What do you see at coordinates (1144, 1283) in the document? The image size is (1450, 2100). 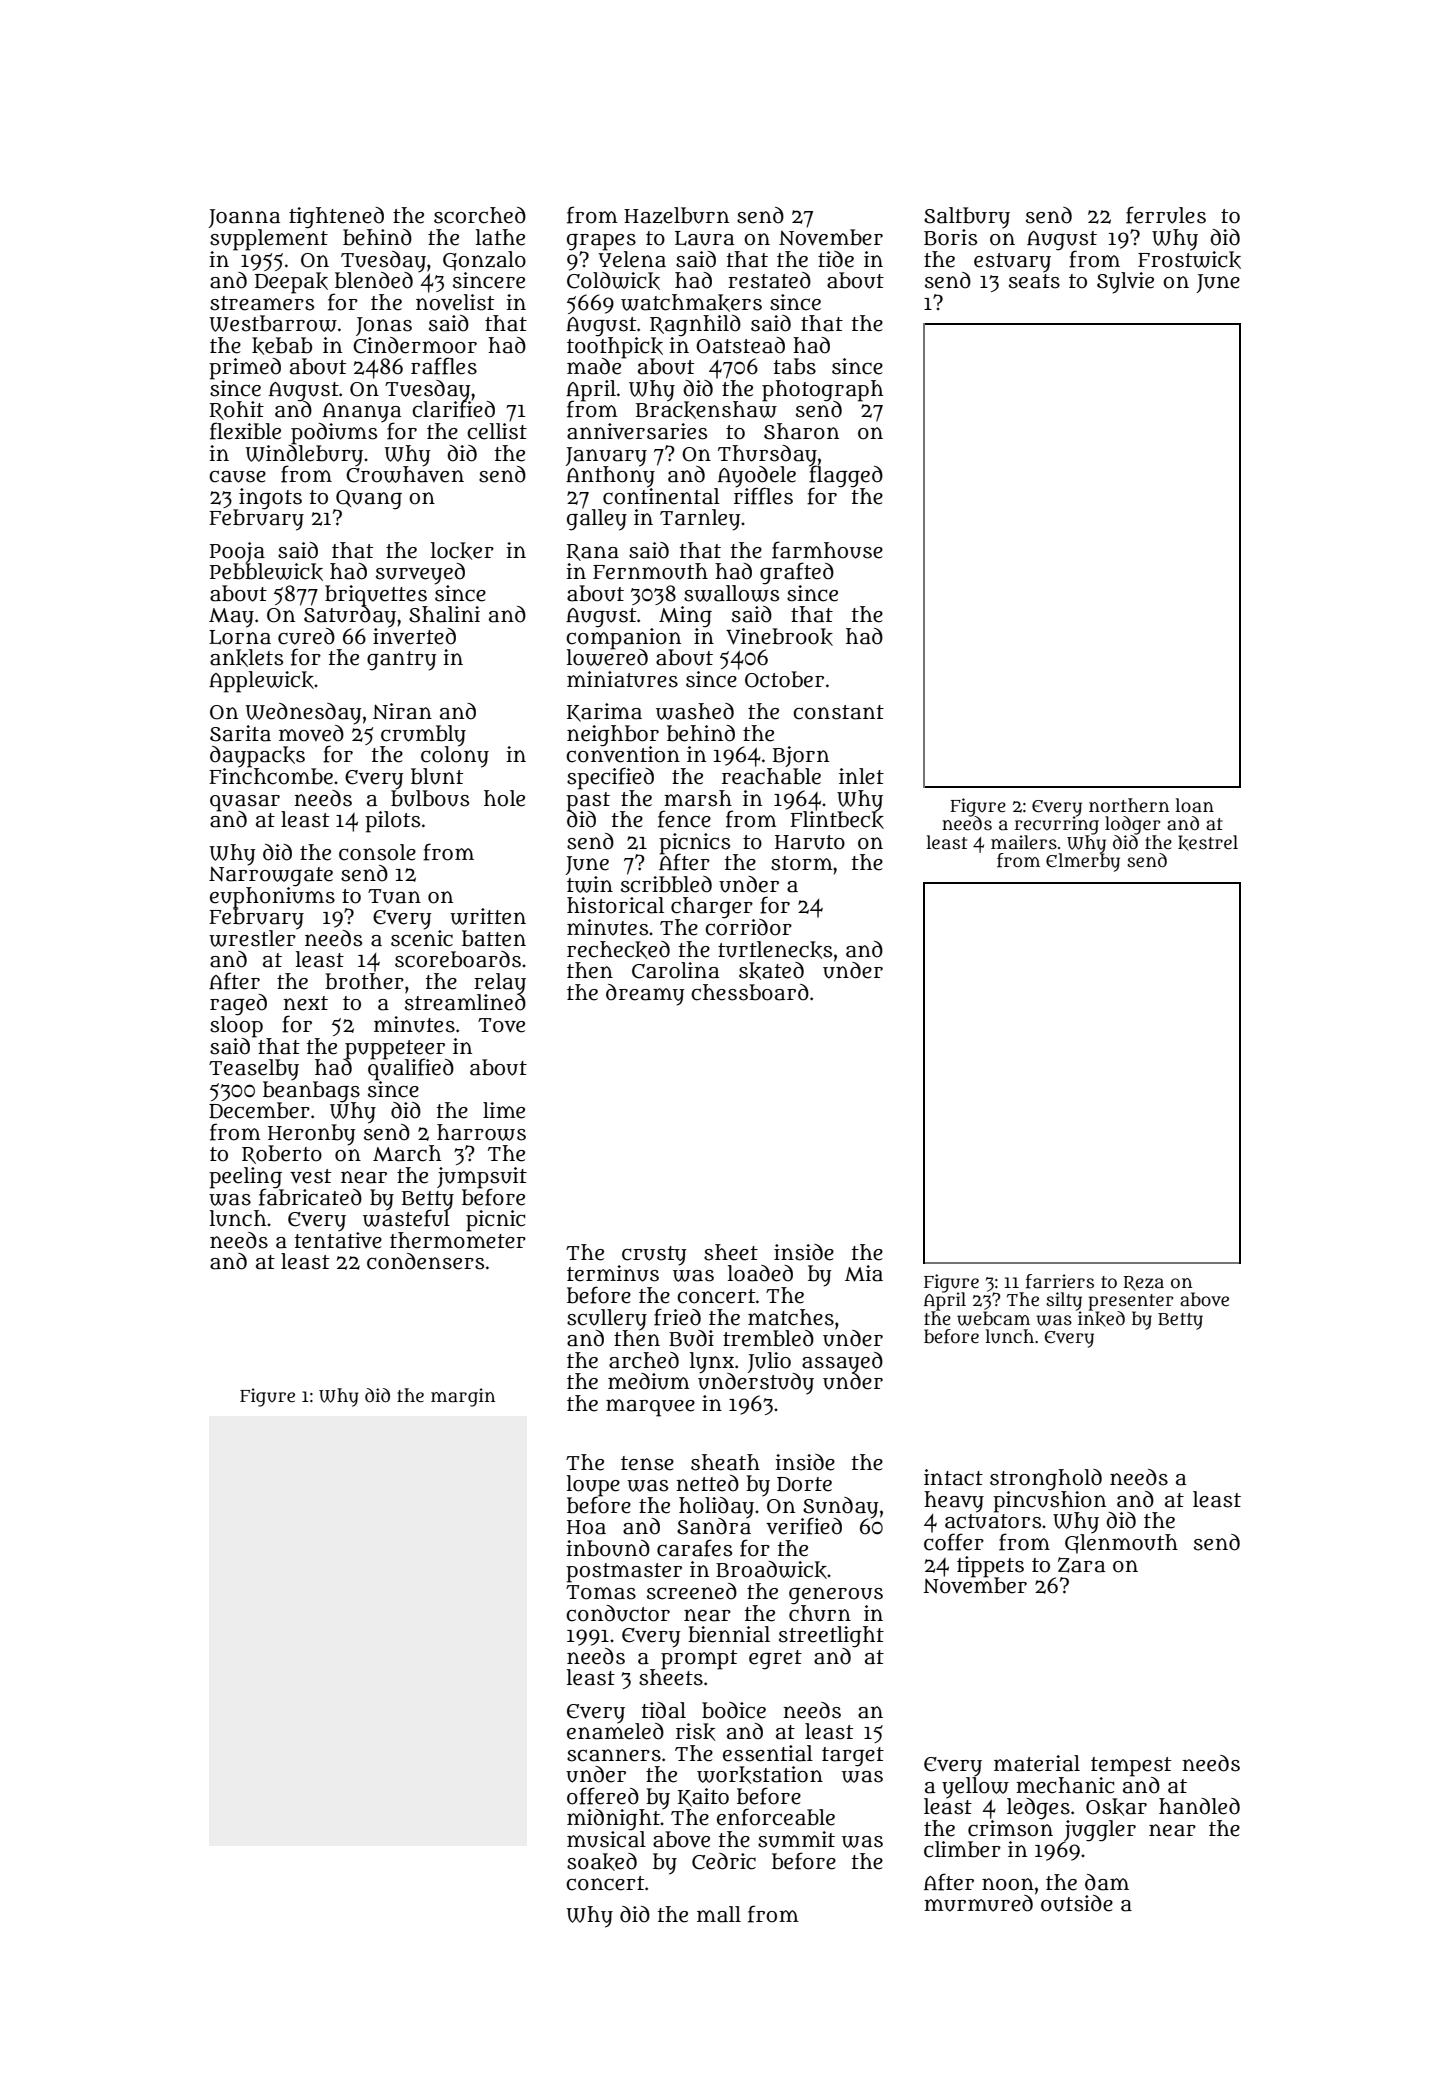 I see `Reza` at bounding box center [1144, 1283].
